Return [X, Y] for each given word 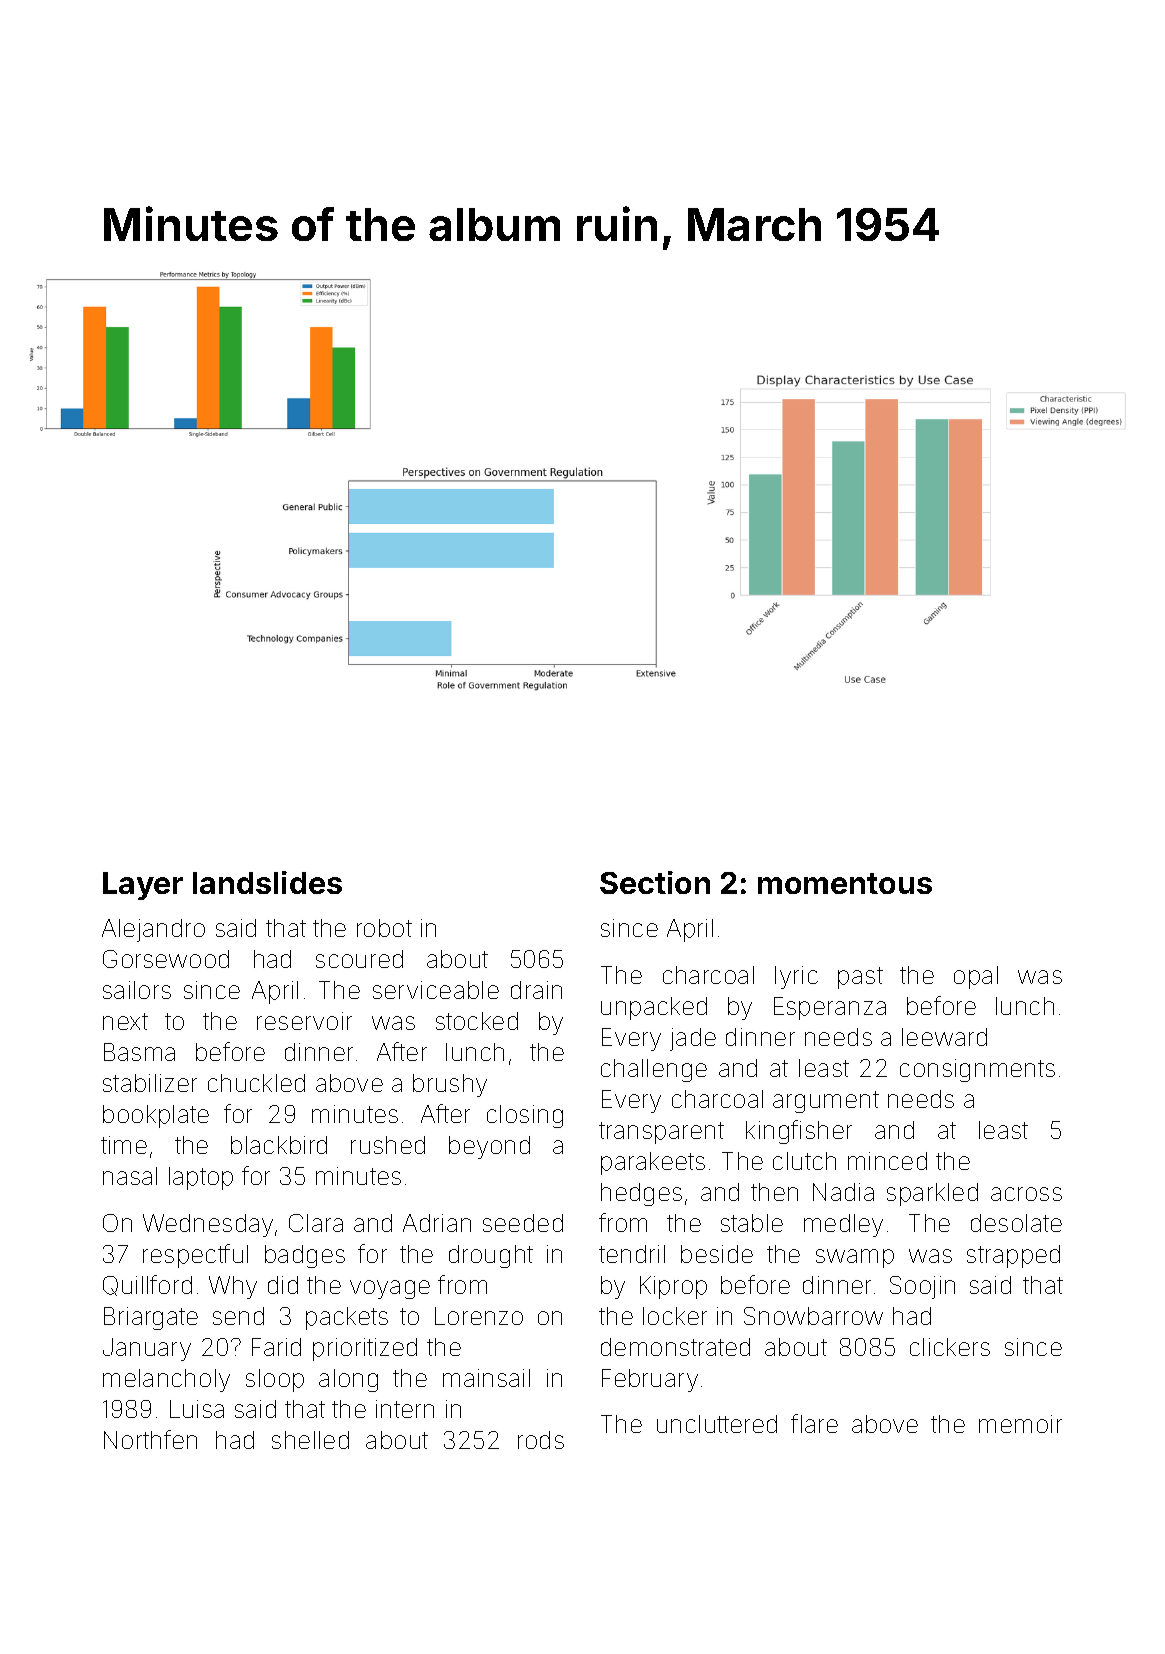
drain [536, 990]
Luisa [197, 1409]
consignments [977, 1070]
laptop [201, 1178]
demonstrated [675, 1347]
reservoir [304, 1021]
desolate [1016, 1223]
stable [752, 1223]
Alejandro [153, 930]
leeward [944, 1037]
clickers [950, 1347]
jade [693, 1039]
